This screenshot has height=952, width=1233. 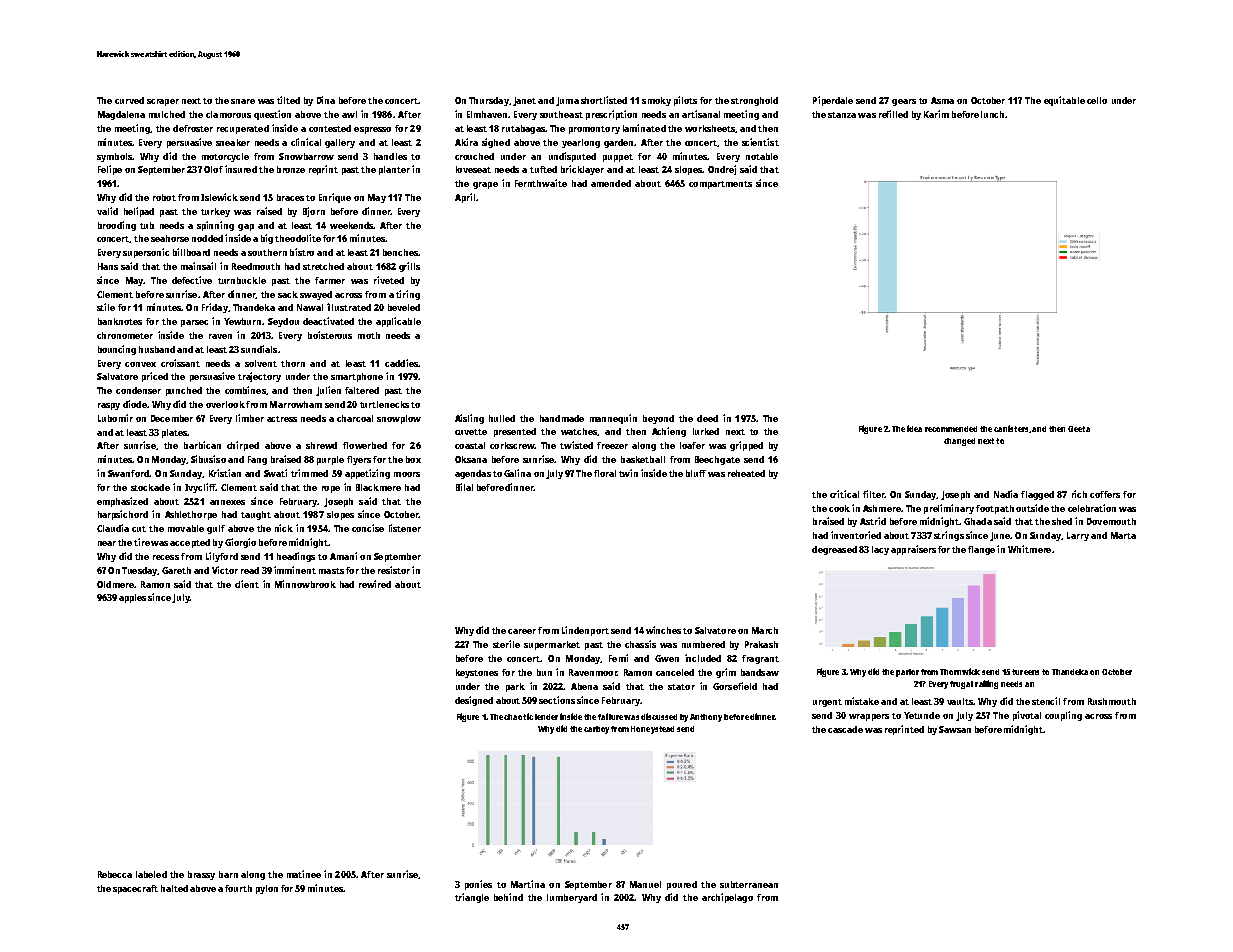 I want to click on rewired, so click(x=375, y=584).
